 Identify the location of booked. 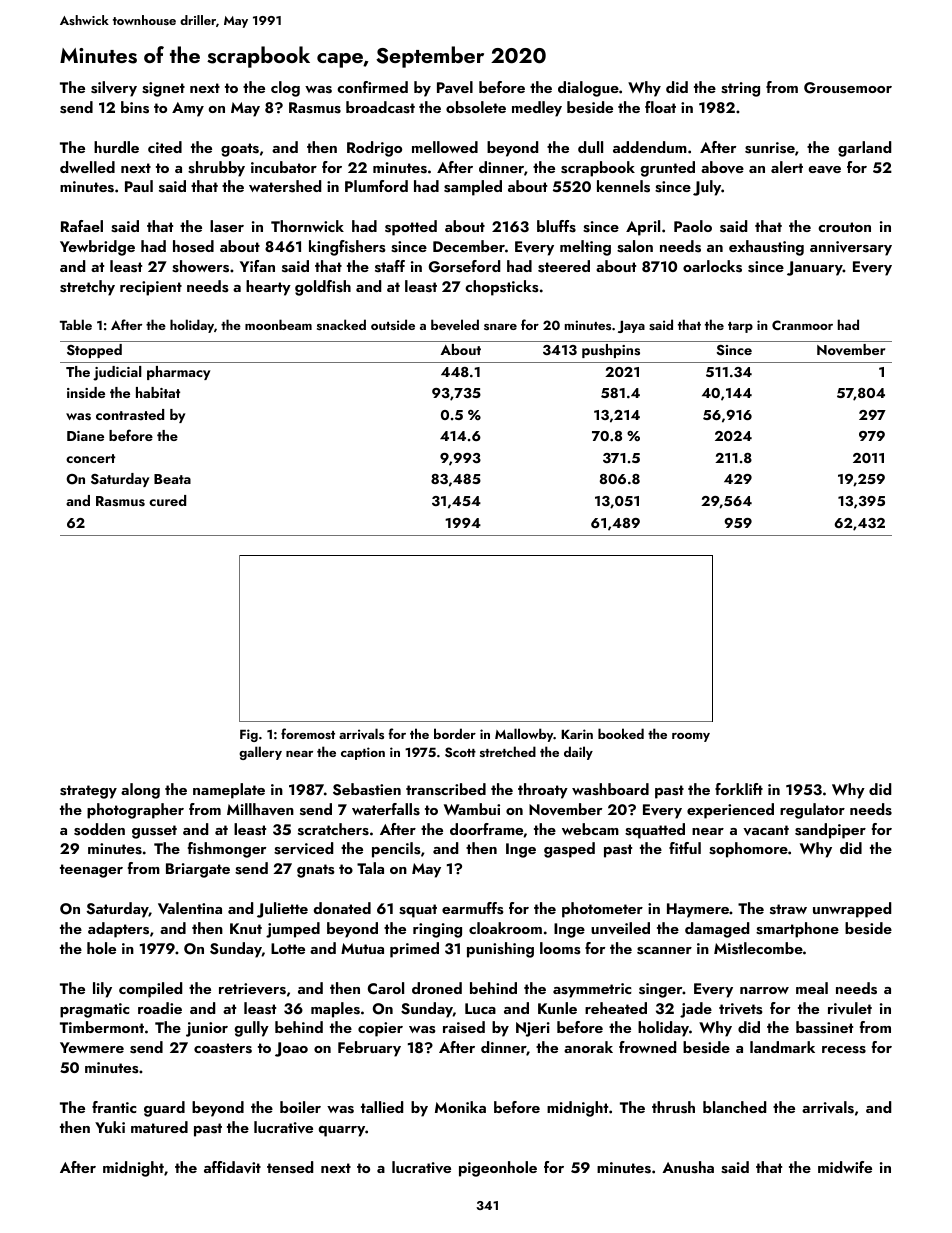
(621, 733).
